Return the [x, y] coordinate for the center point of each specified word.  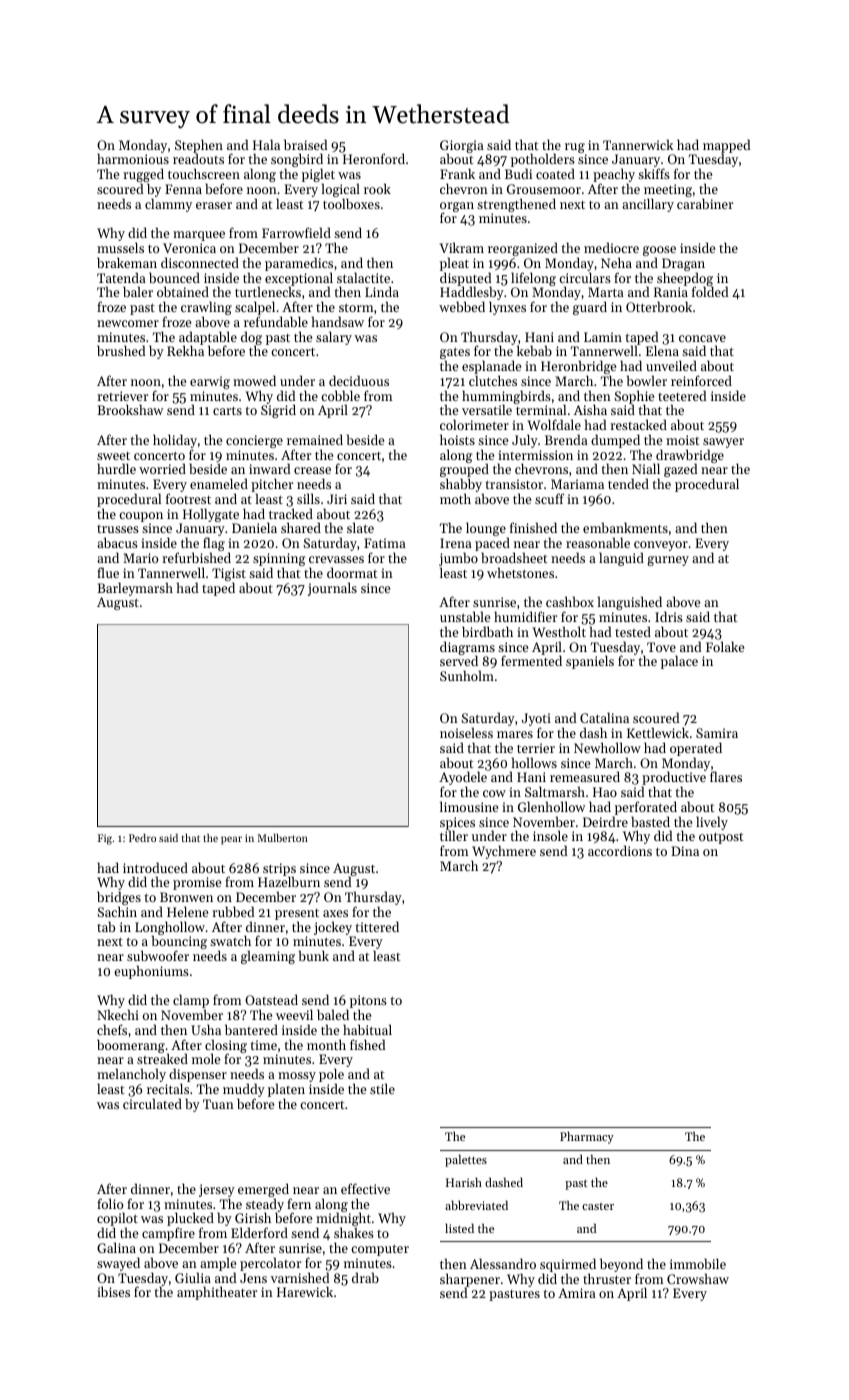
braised [306, 144]
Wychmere [504, 852]
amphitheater [217, 1293]
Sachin [117, 911]
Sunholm [467, 675]
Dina [685, 851]
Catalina [604, 717]
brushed [121, 350]
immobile [698, 1263]
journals [332, 589]
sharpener [470, 1280]
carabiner [705, 203]
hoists [457, 439]
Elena [662, 351]
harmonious [133, 159]
